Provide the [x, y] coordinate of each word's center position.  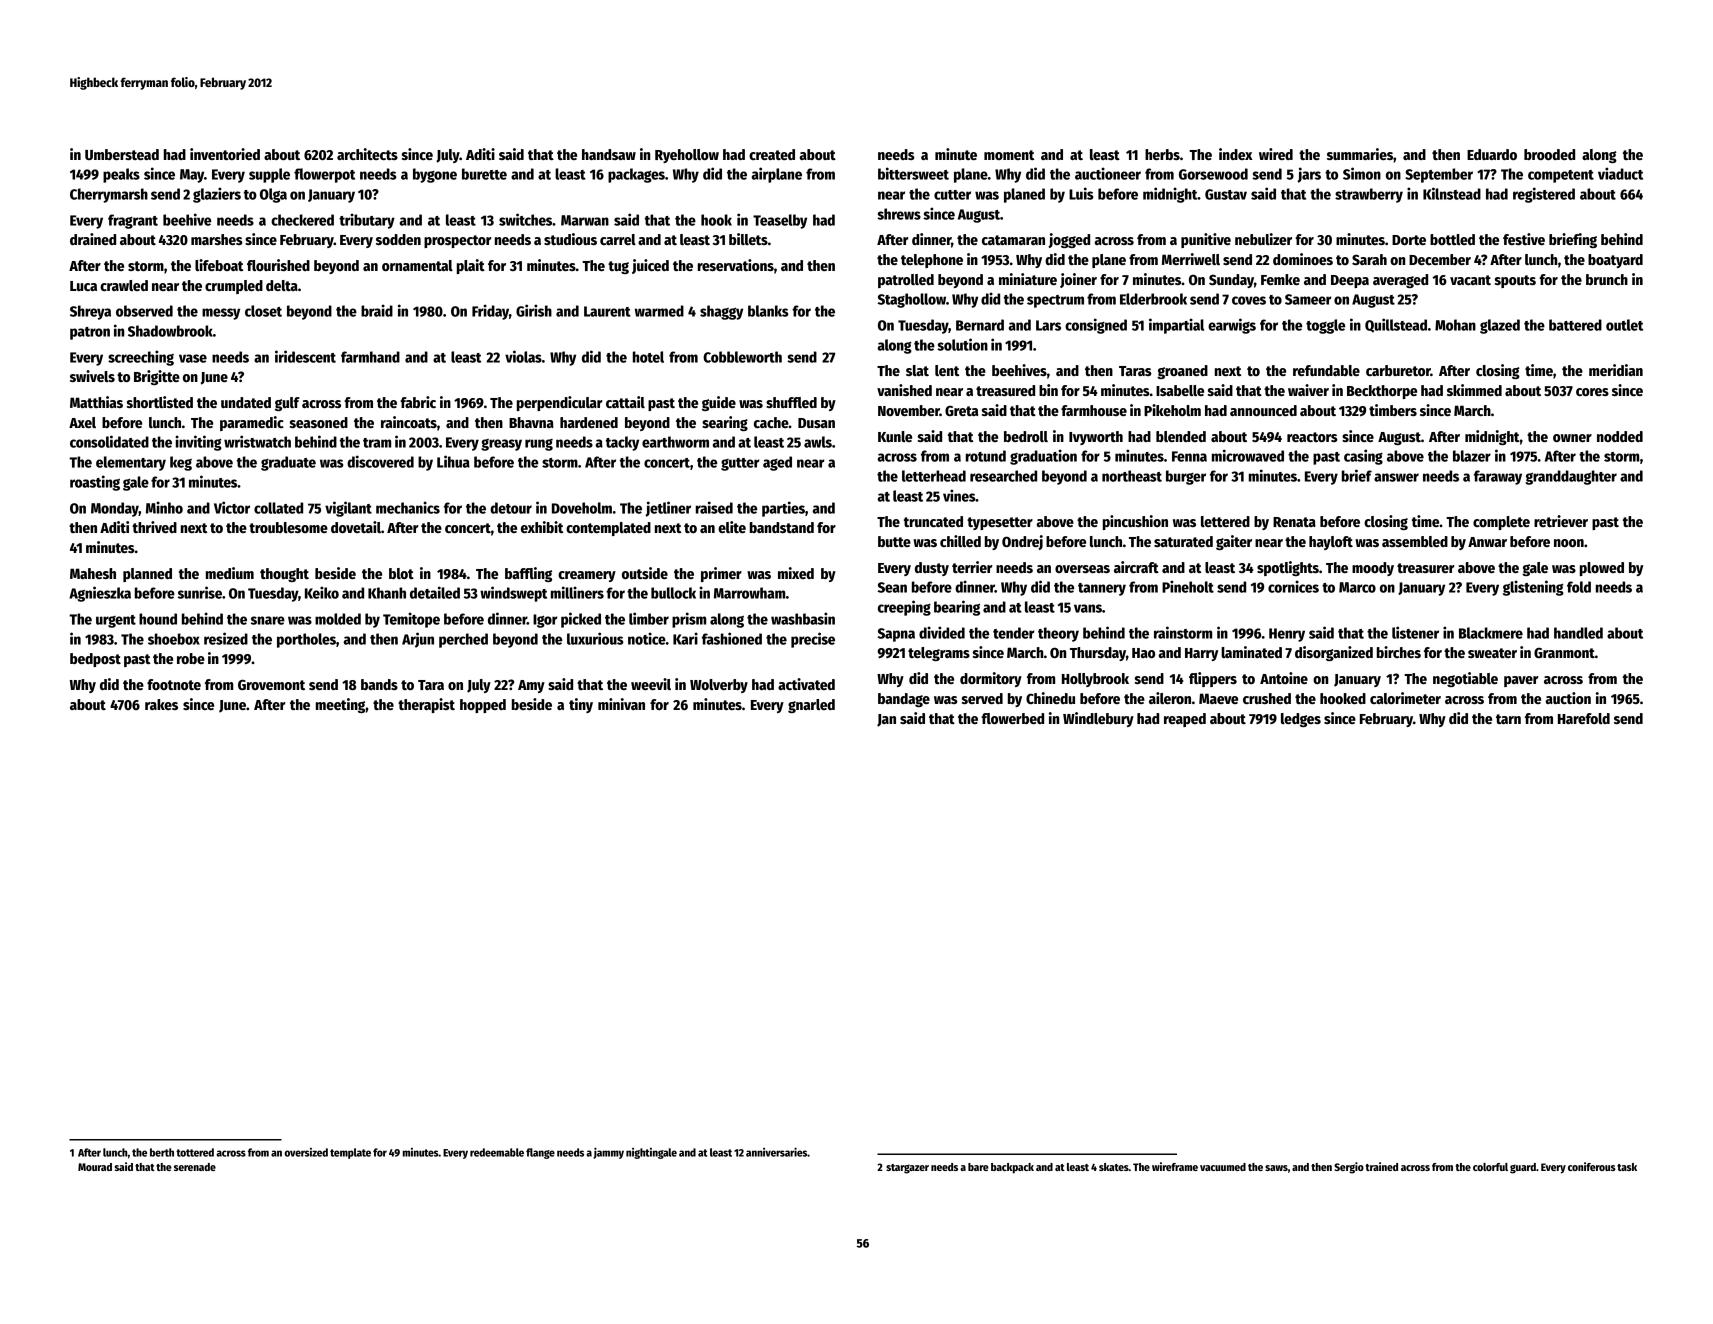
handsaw [609, 154]
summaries [1360, 154]
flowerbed [1012, 718]
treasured [1005, 390]
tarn [1508, 719]
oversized [306, 1152]
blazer [1472, 456]
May [192, 176]
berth [162, 1152]
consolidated [109, 441]
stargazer [907, 1169]
